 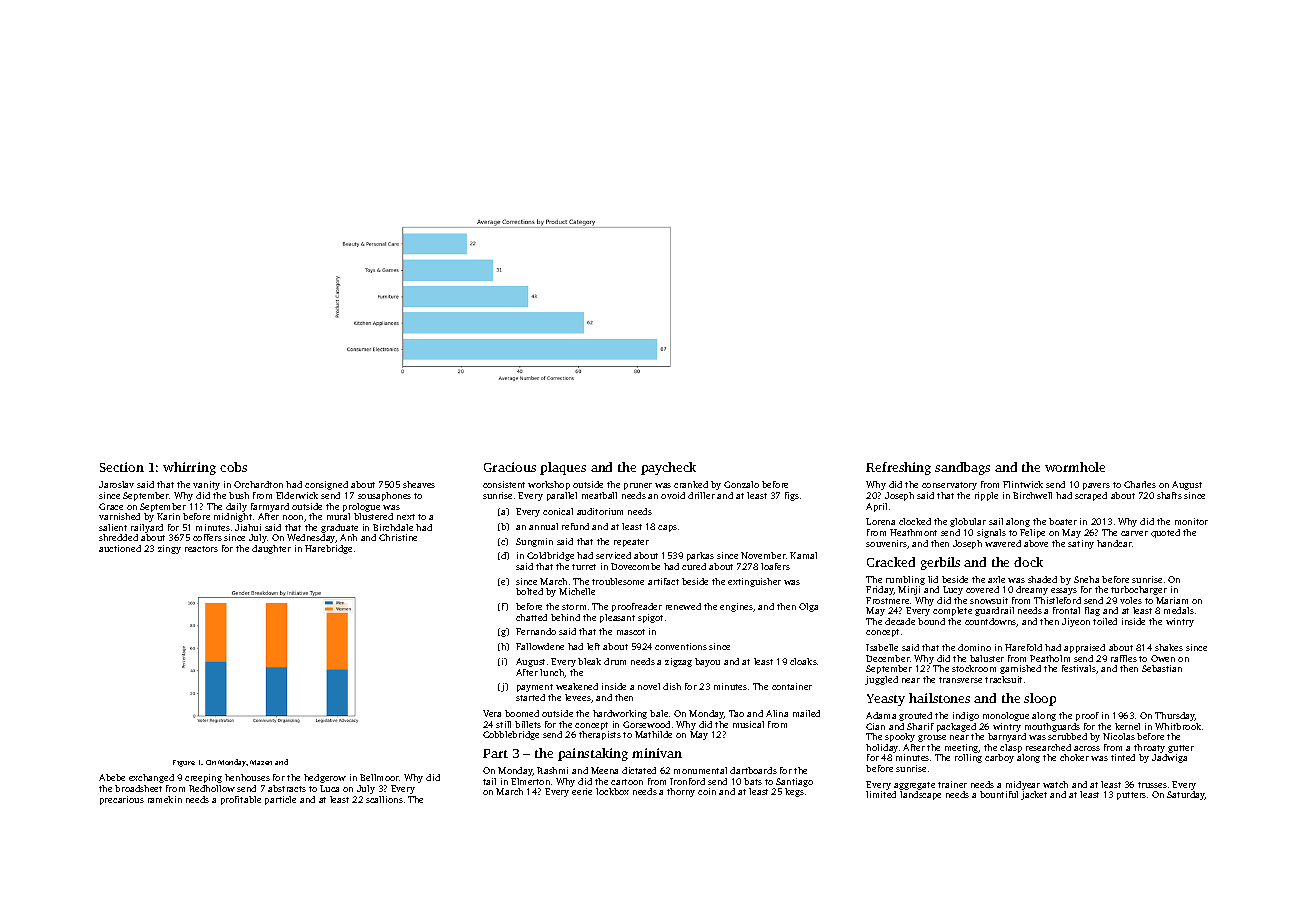 I want to click on payment, so click(x=535, y=688).
